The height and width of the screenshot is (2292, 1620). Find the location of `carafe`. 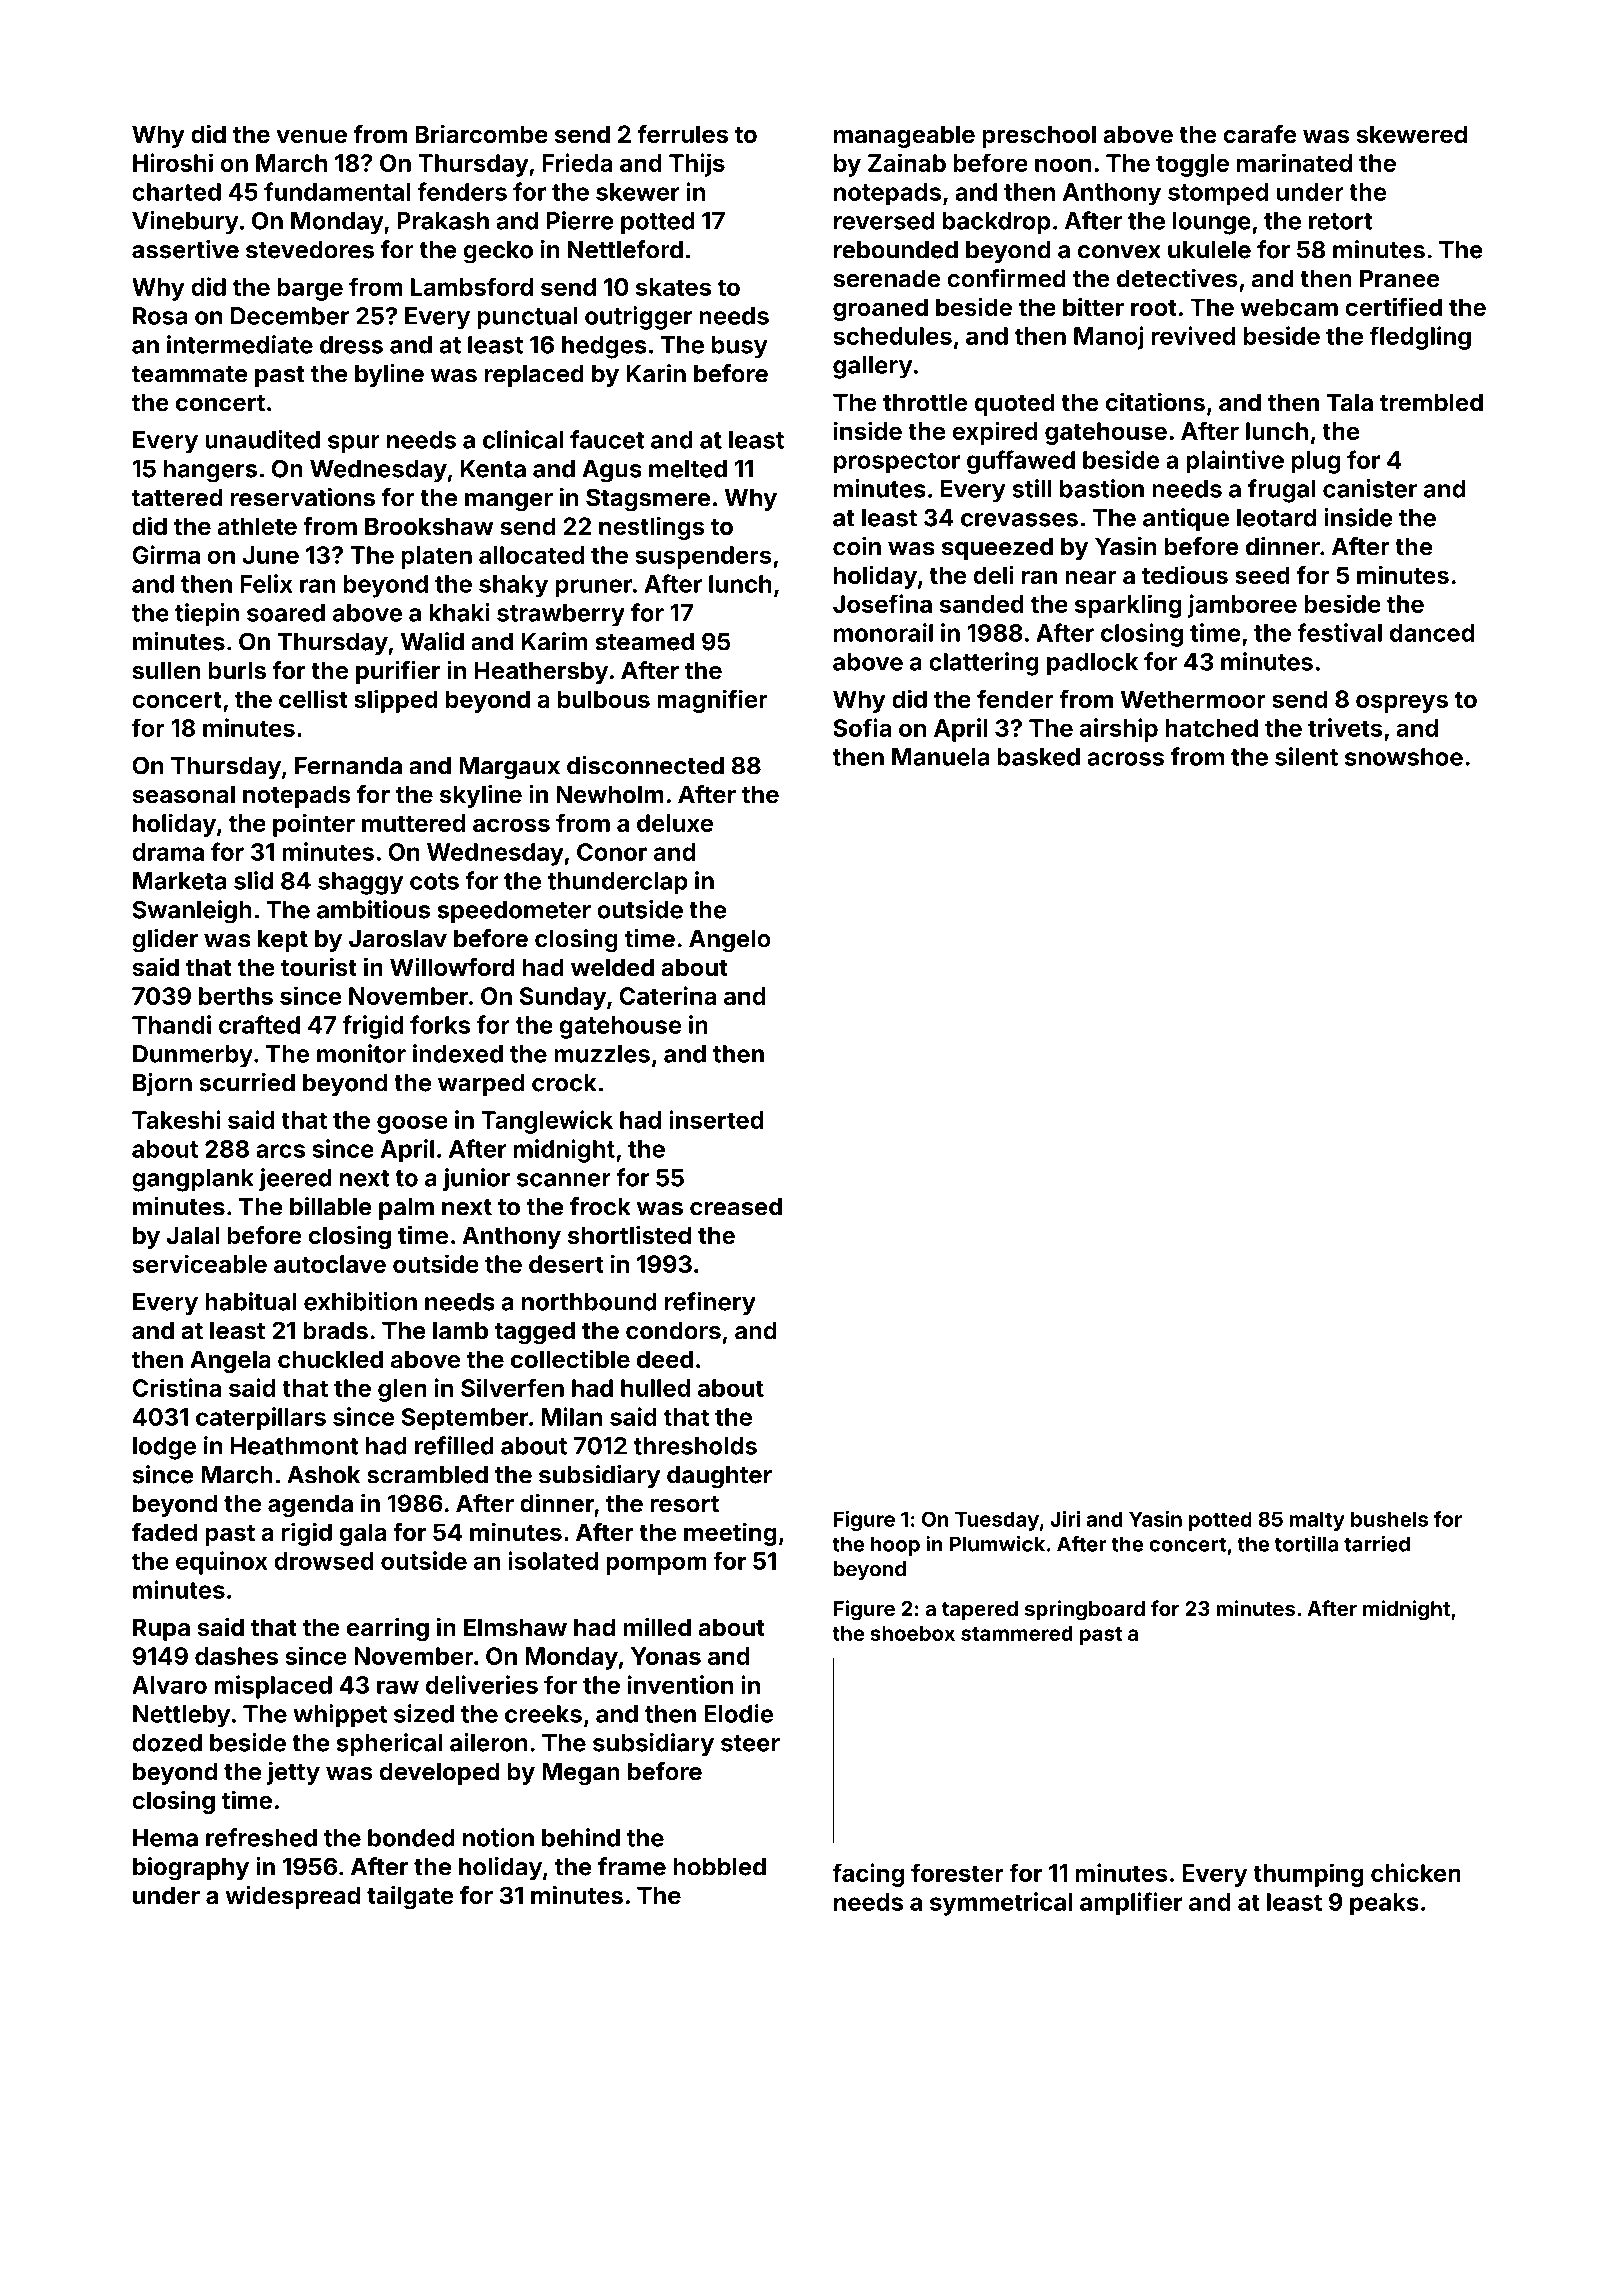

carafe is located at coordinates (1259, 134).
